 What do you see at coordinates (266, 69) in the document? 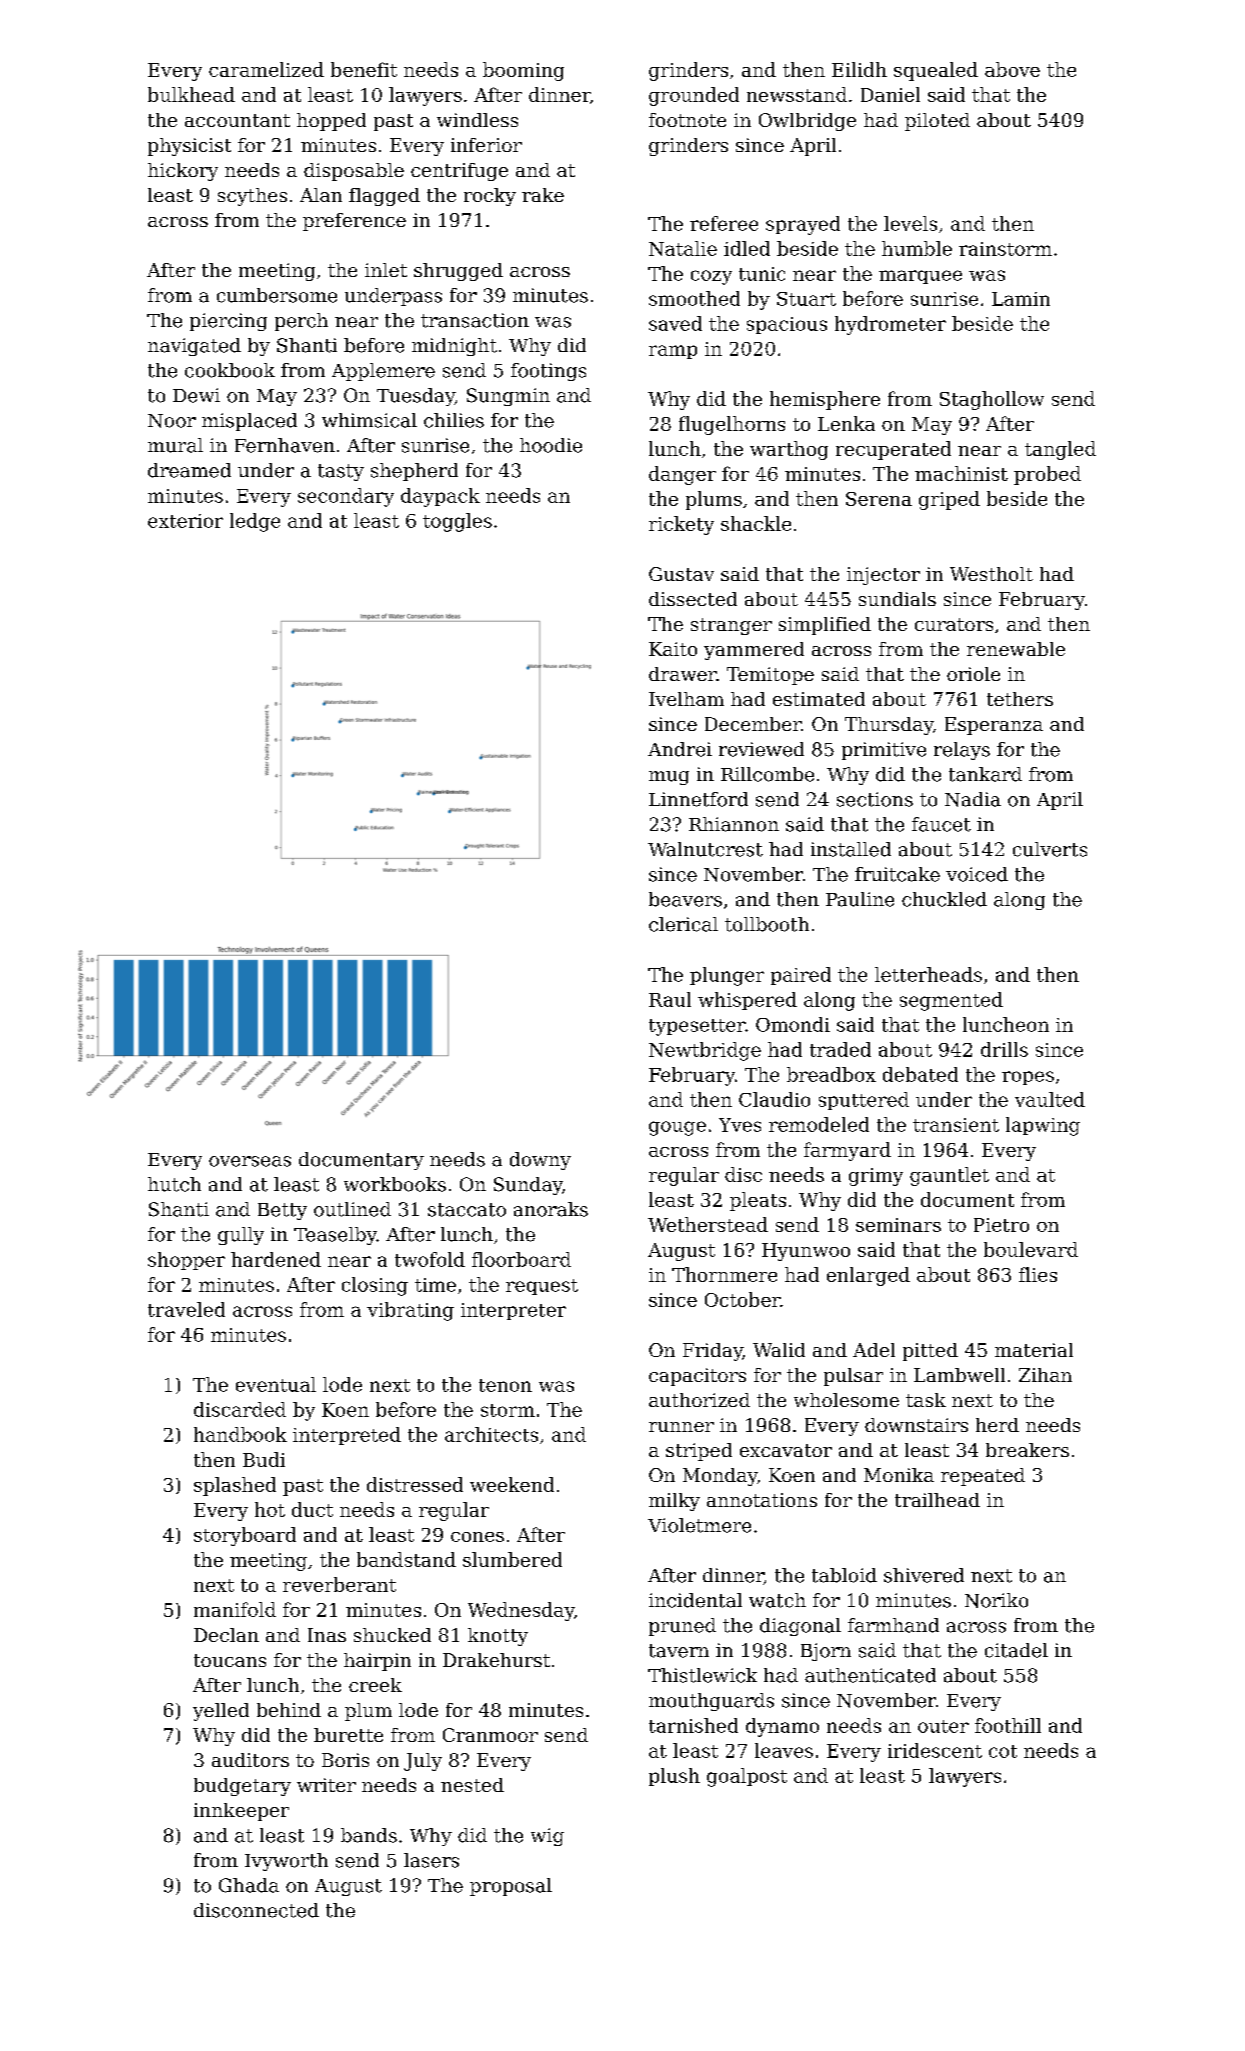
I see `caramelized` at bounding box center [266, 69].
